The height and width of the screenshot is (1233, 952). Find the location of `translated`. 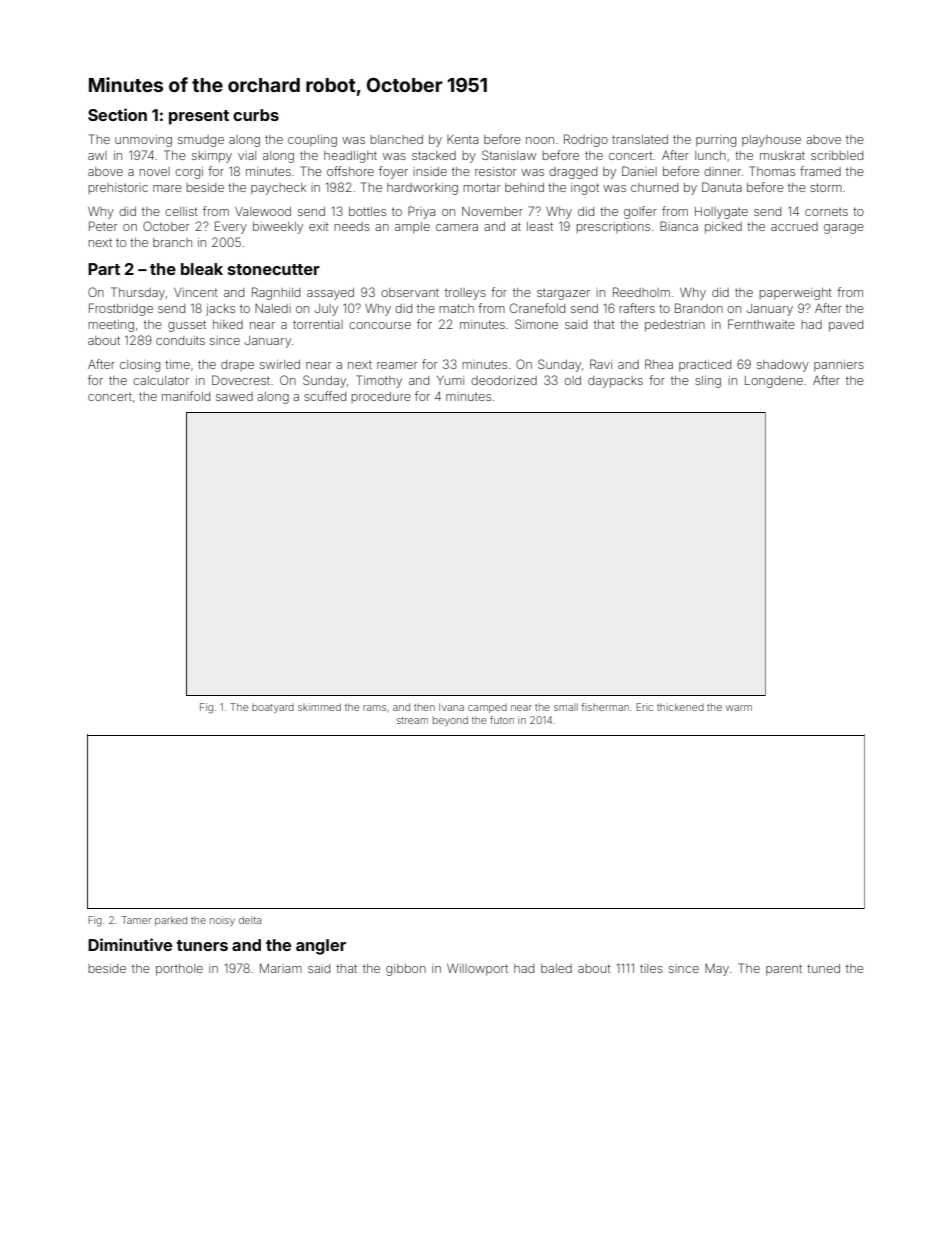

translated is located at coordinates (640, 139).
